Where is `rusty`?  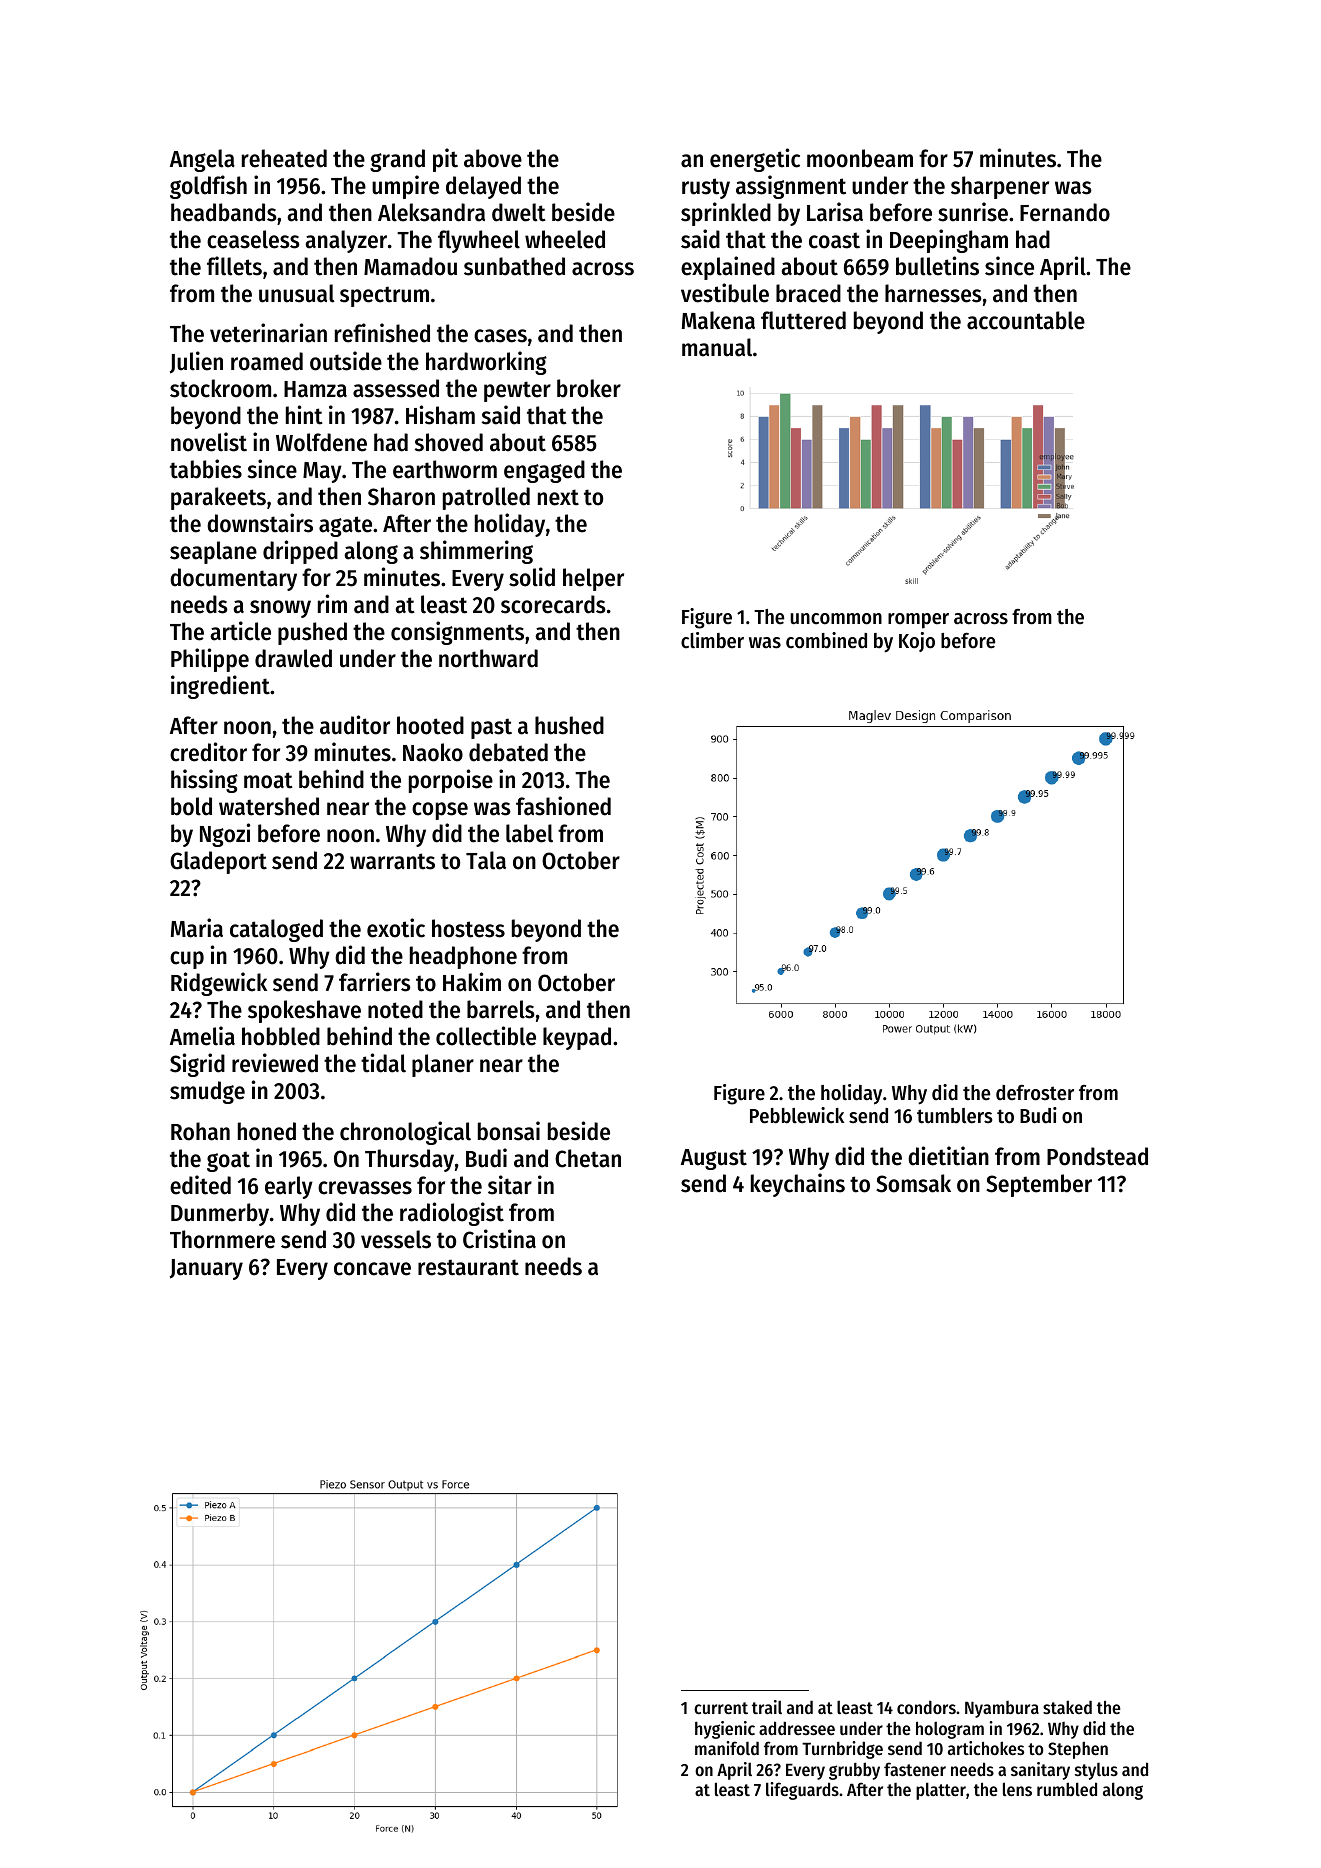
rusty is located at coordinates (706, 188).
